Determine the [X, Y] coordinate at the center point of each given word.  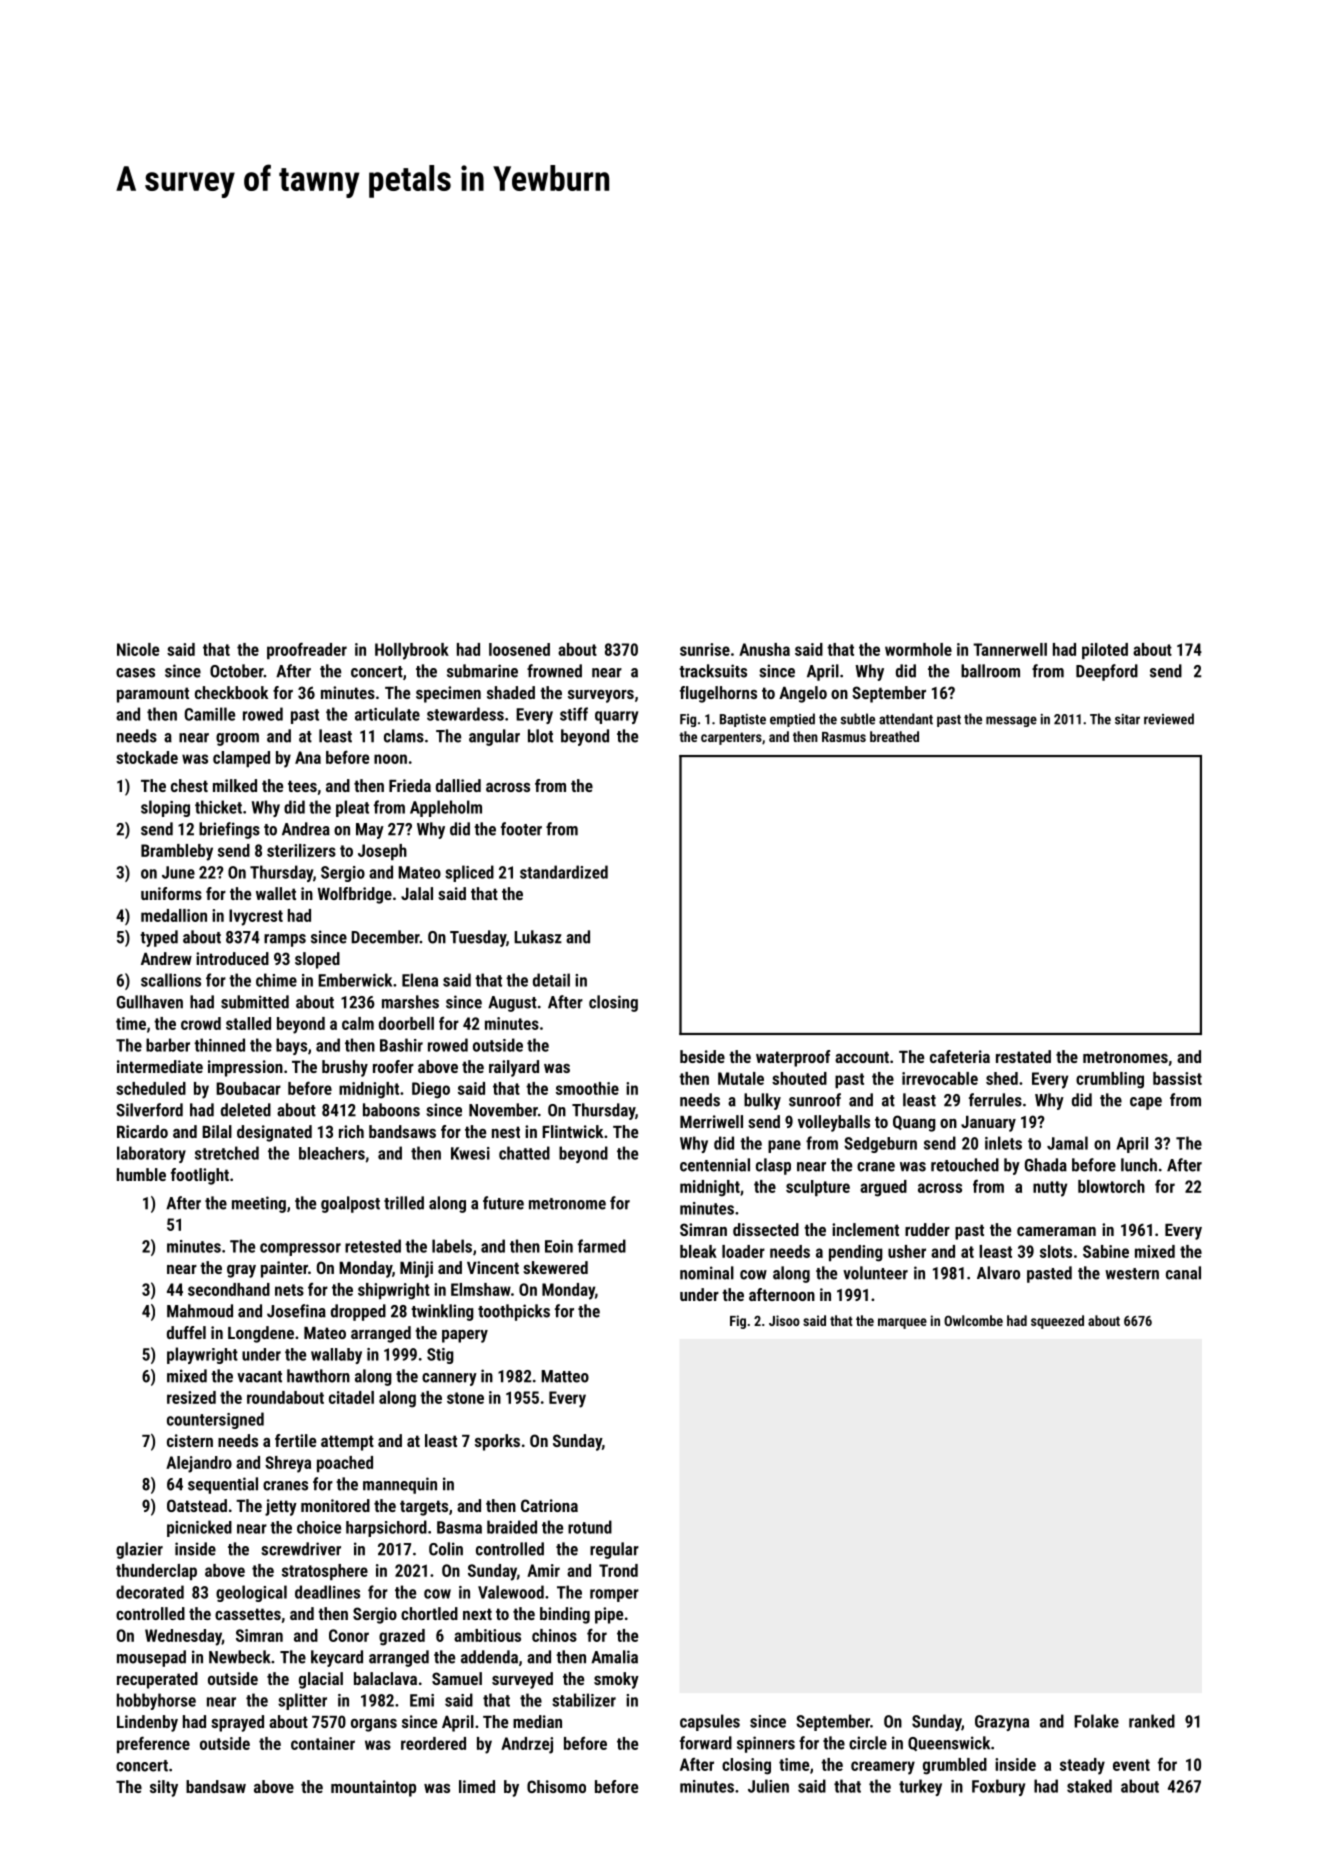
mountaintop [373, 1788]
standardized [564, 872]
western [1132, 1274]
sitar [1127, 719]
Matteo [565, 1376]
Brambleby [177, 852]
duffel [186, 1332]
